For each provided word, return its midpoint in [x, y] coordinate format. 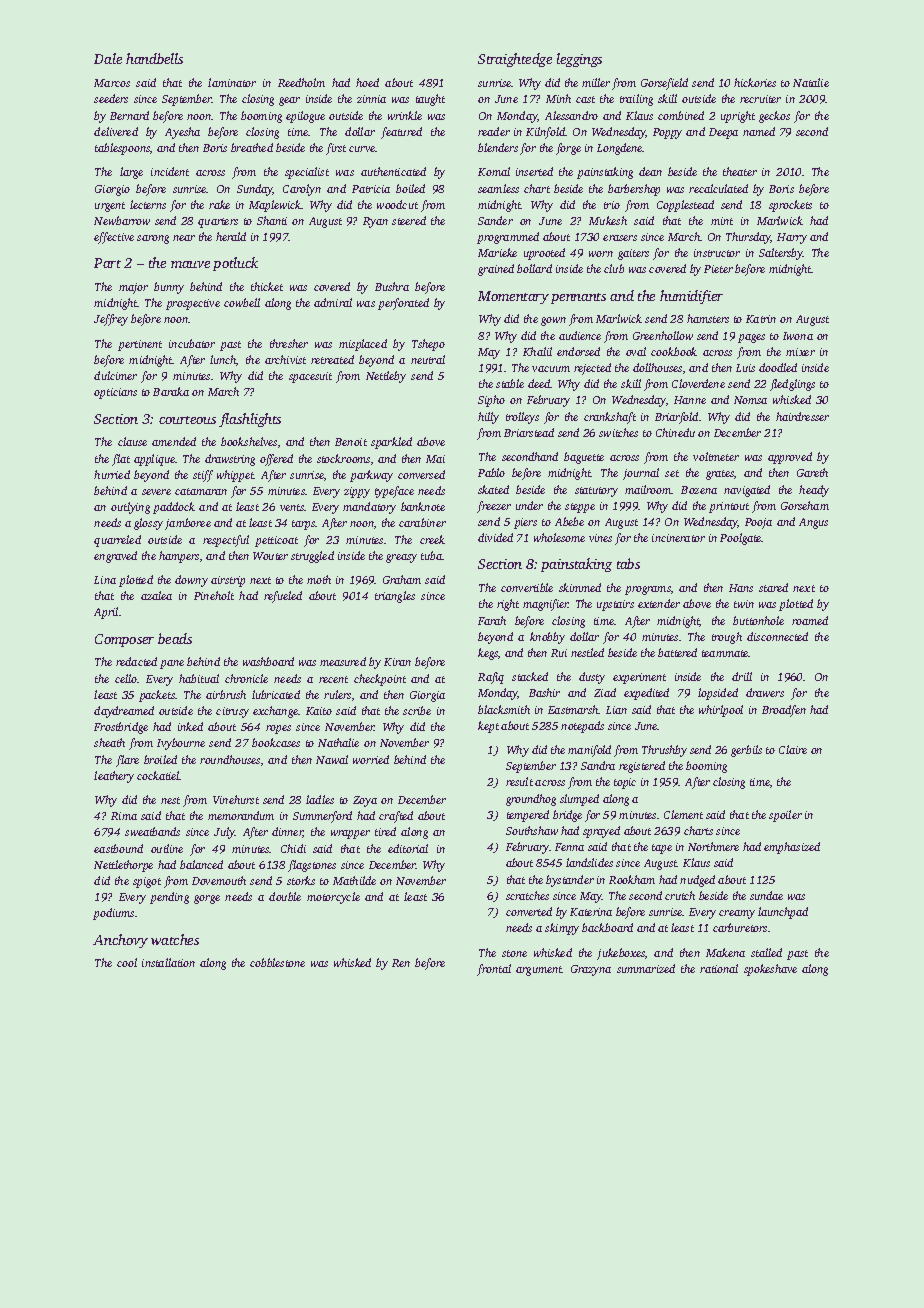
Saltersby [781, 254]
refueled [283, 597]
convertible [527, 587]
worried [371, 759]
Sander [495, 220]
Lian [616, 710]
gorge [207, 899]
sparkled [391, 443]
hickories [755, 82]
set [672, 473]
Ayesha [182, 133]
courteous [187, 420]
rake [219, 204]
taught [430, 100]
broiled [160, 759]
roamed [810, 620]
